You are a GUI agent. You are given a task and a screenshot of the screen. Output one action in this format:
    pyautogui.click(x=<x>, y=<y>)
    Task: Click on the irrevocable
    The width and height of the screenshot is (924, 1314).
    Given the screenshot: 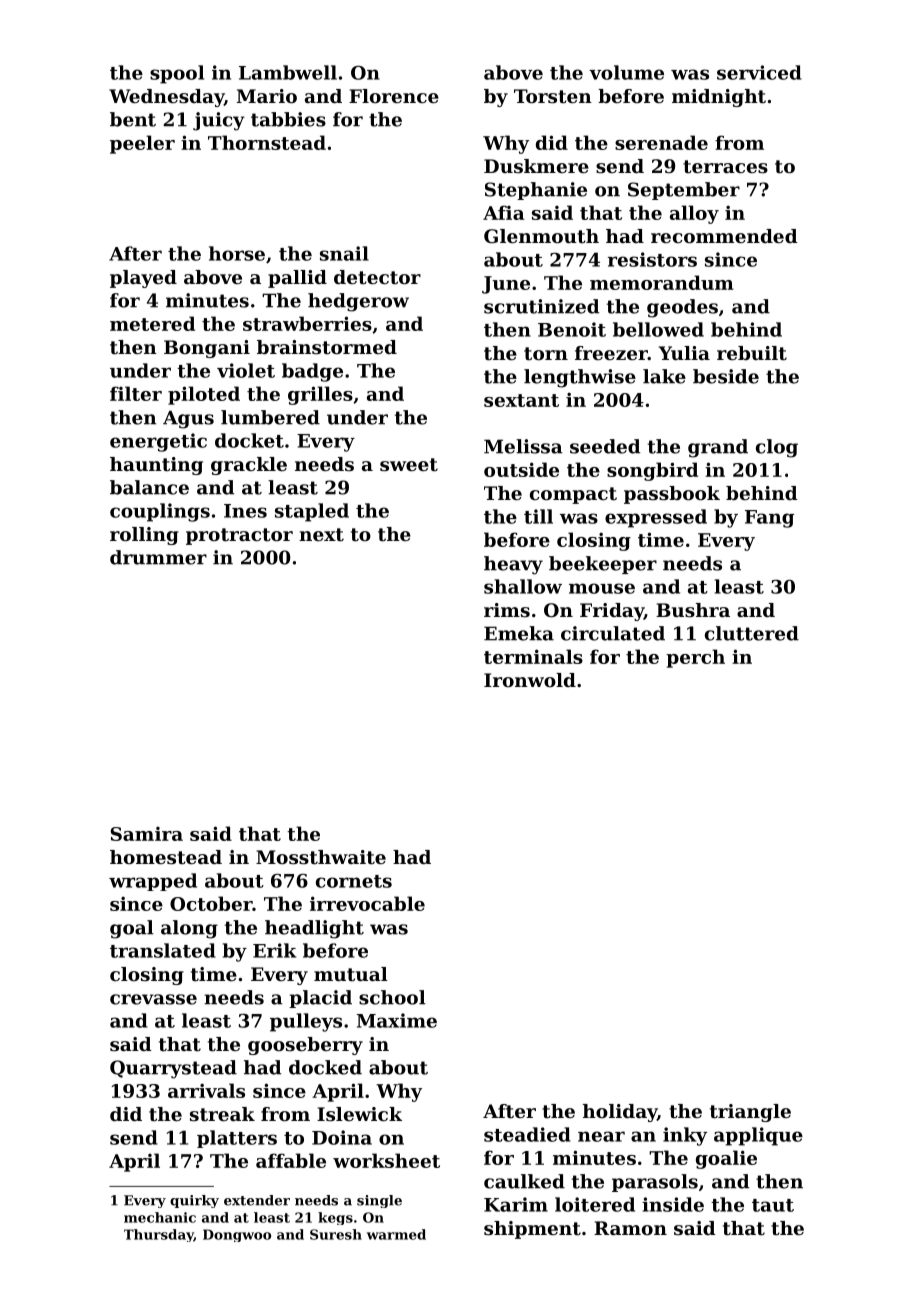 What is the action you would take?
    pyautogui.click(x=367, y=903)
